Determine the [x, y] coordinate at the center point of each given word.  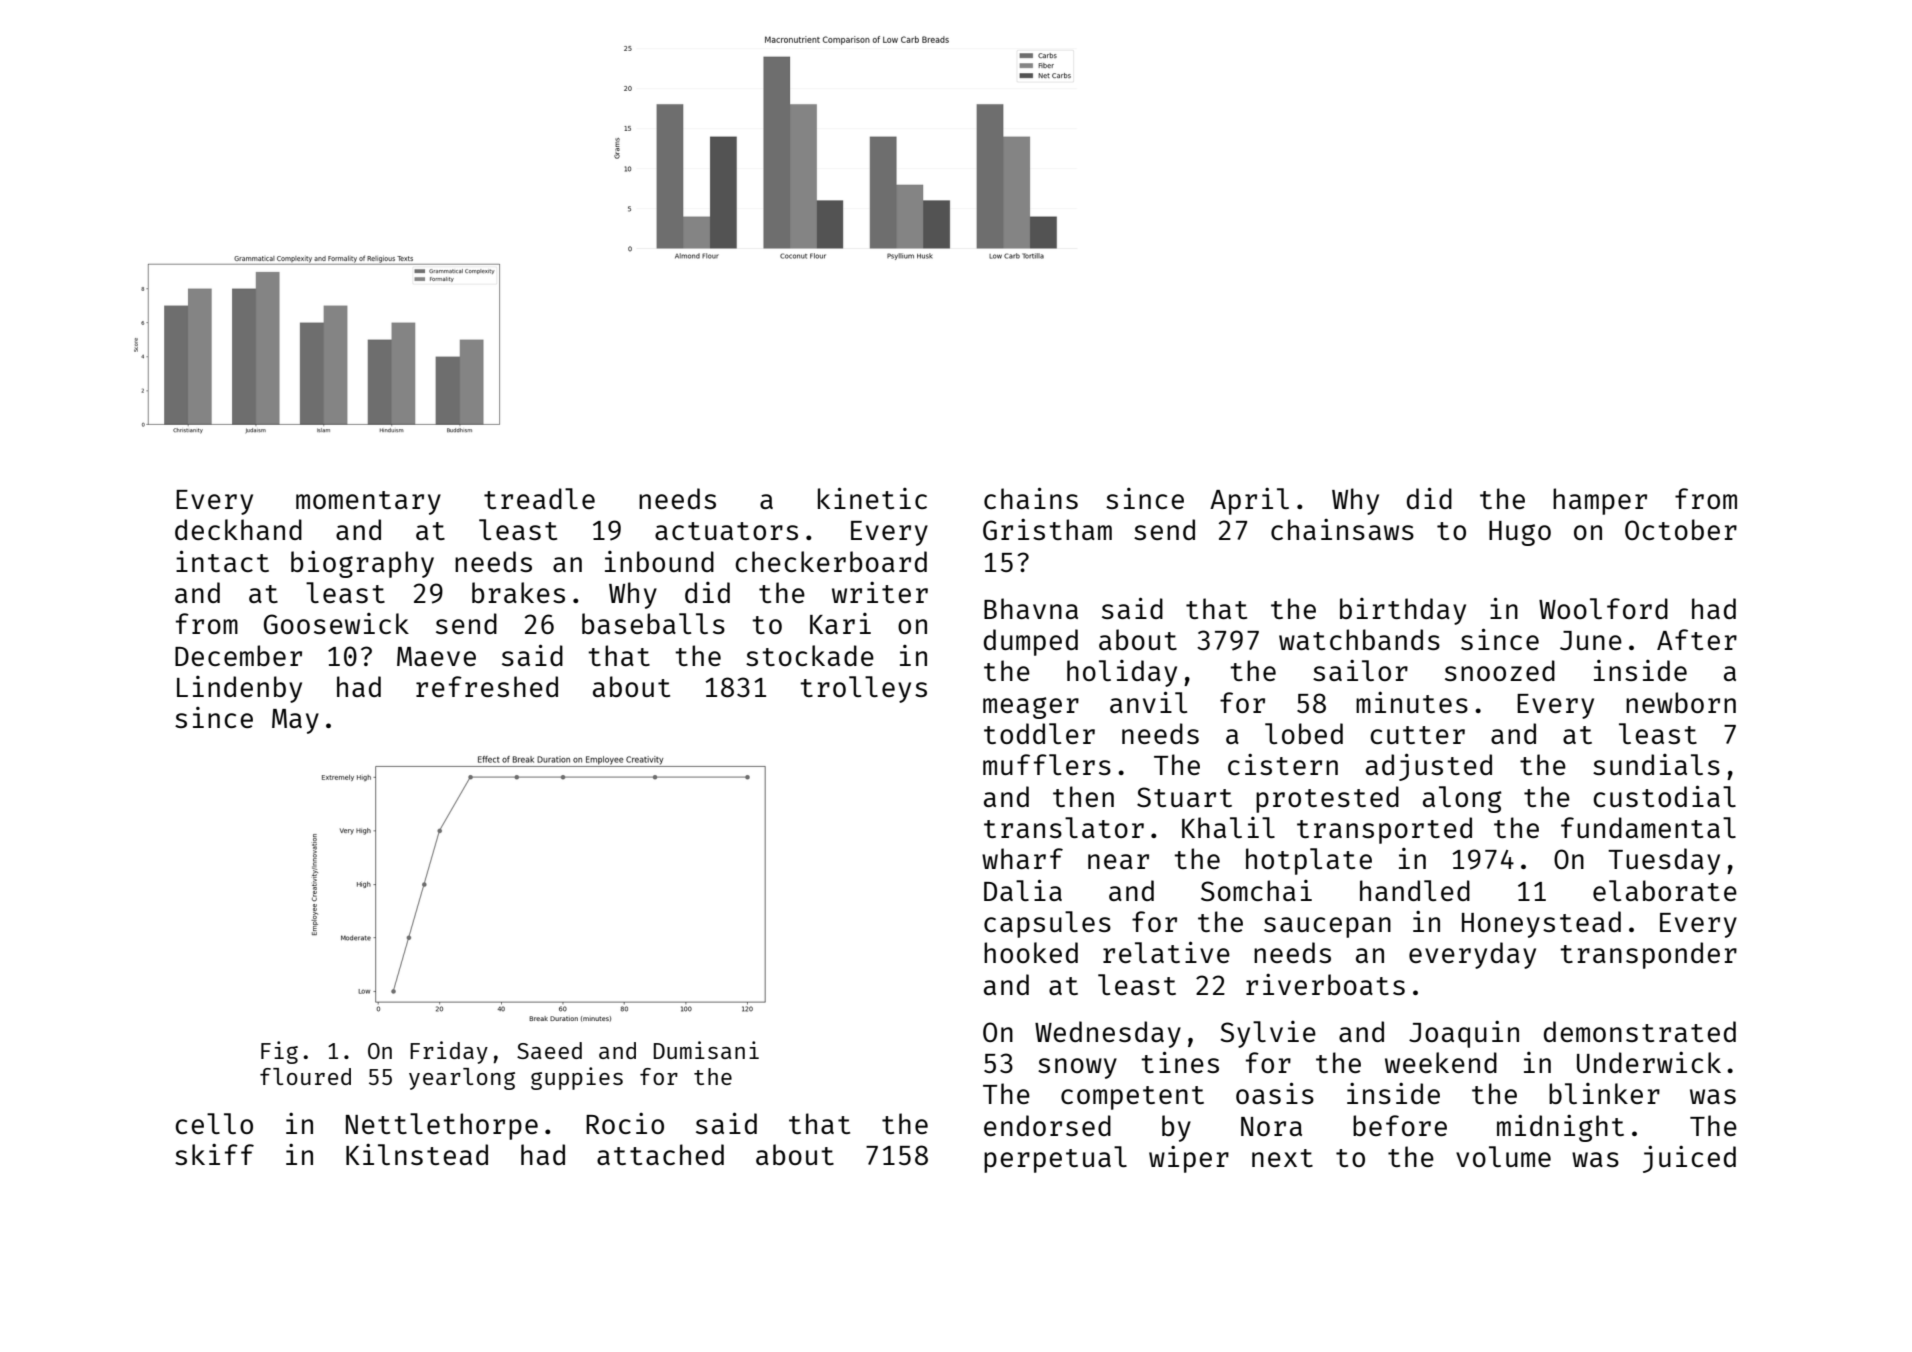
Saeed [549, 1050]
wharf [1022, 858]
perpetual [1055, 1159]
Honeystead [1541, 924]
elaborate [1665, 890]
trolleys [863, 689]
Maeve [436, 656]
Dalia [1023, 890]
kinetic [872, 498]
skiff [214, 1154]
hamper [1600, 501]
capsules [1047, 924]
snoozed [1500, 670]
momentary [368, 503]
